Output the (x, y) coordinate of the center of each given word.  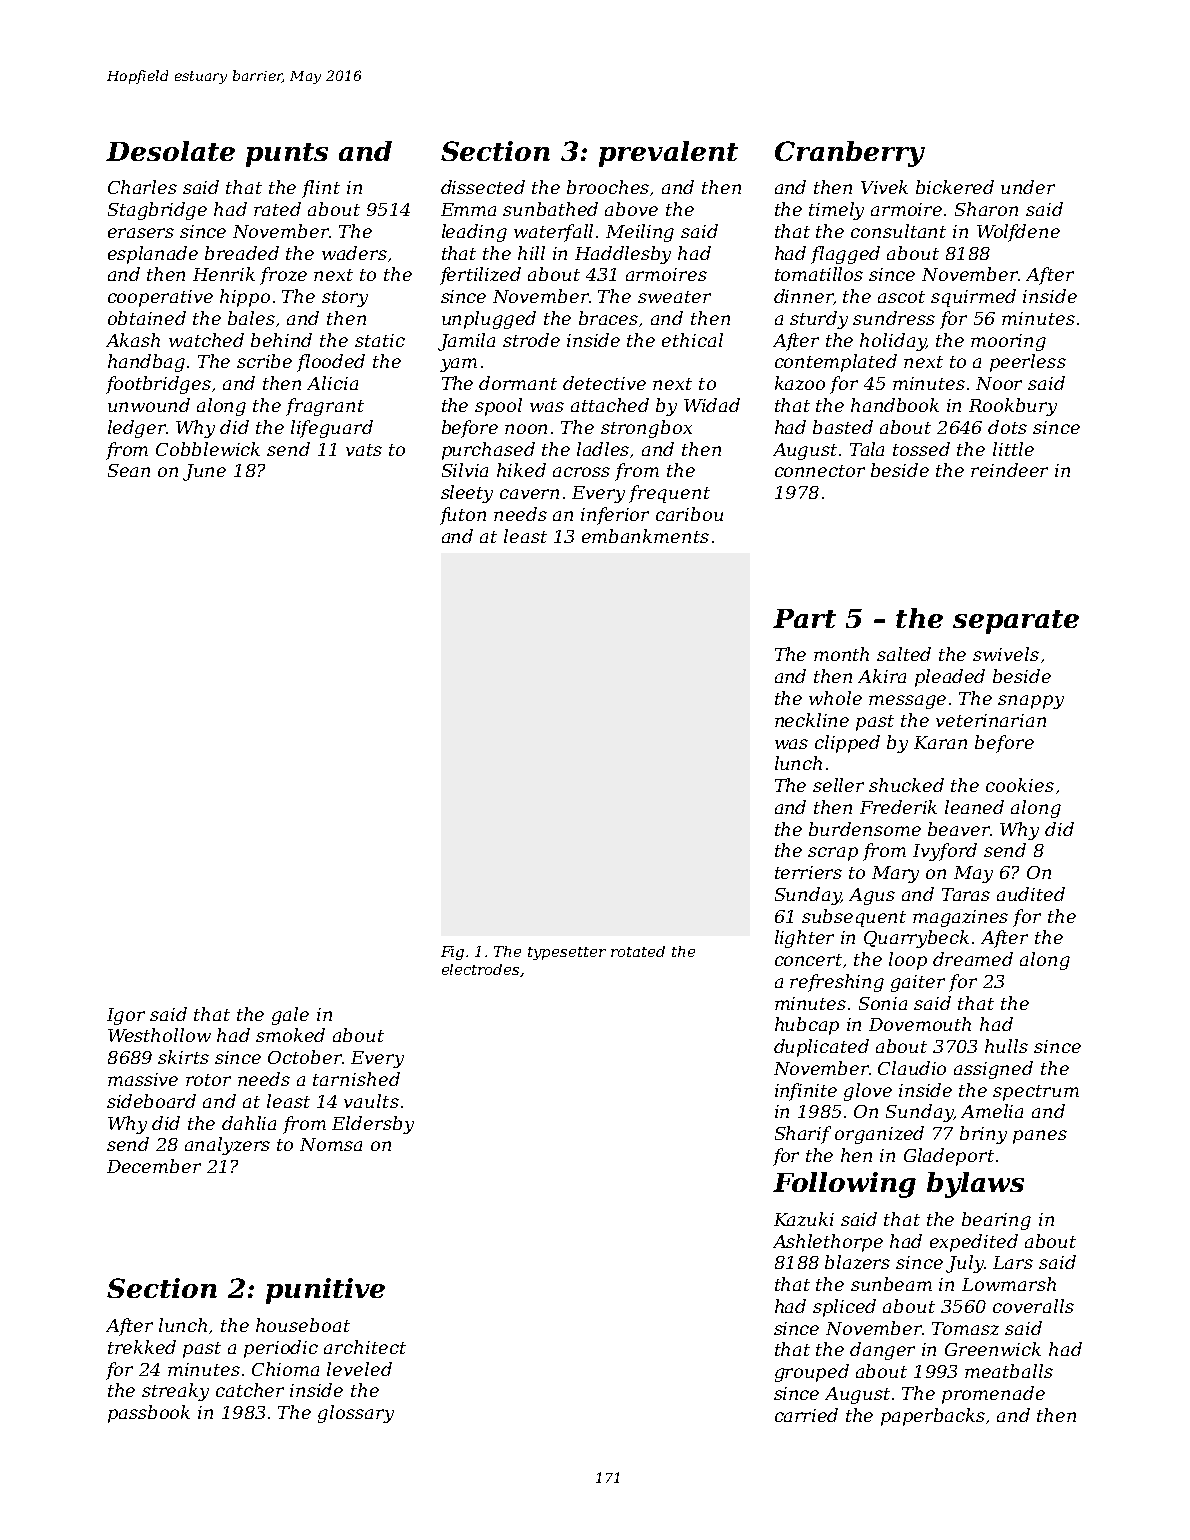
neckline (812, 720)
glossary (356, 1414)
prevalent (668, 154)
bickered (955, 187)
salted (904, 654)
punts (287, 155)
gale (290, 1016)
